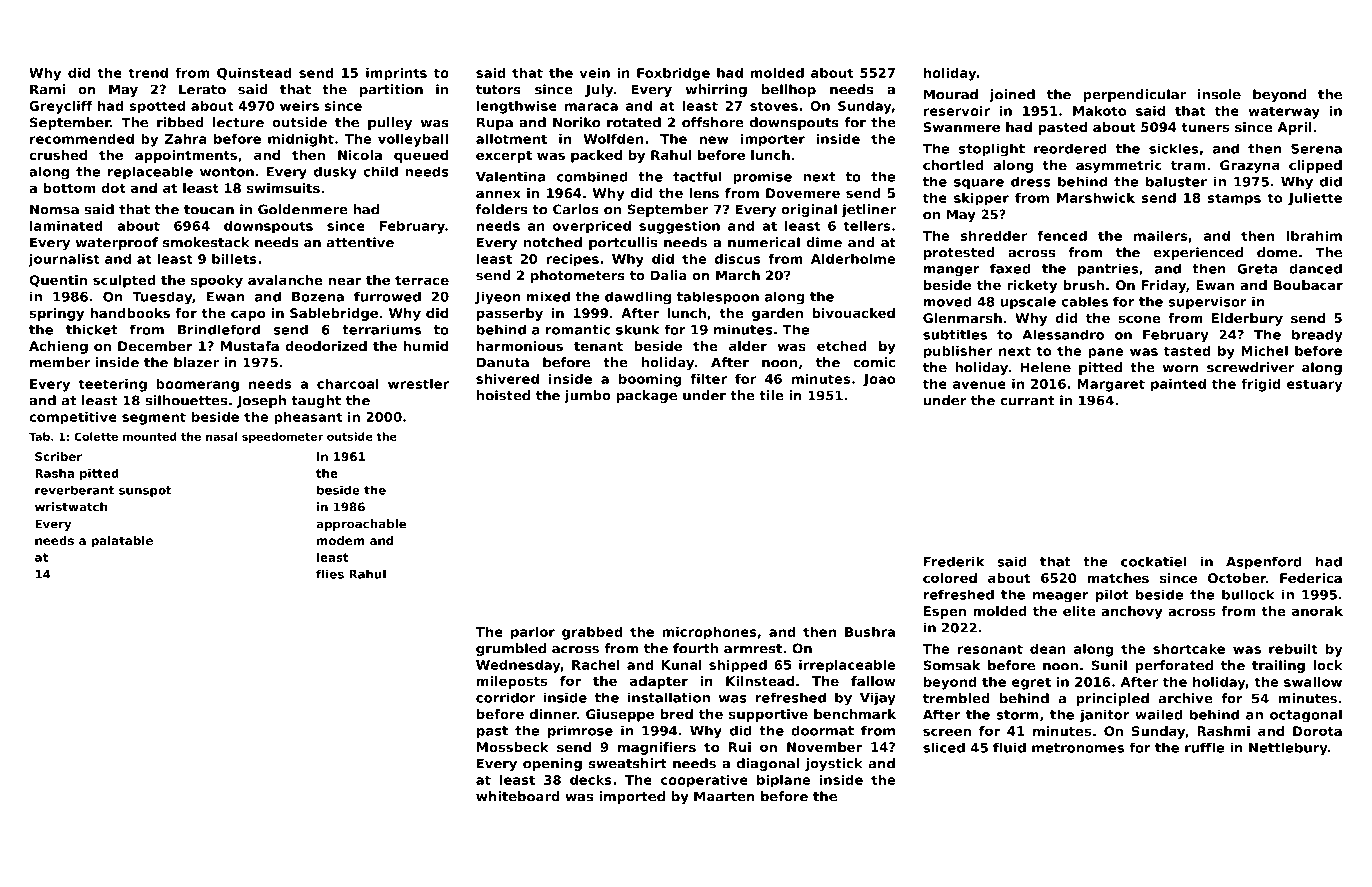  What do you see at coordinates (595, 73) in the image?
I see `vein` at bounding box center [595, 73].
